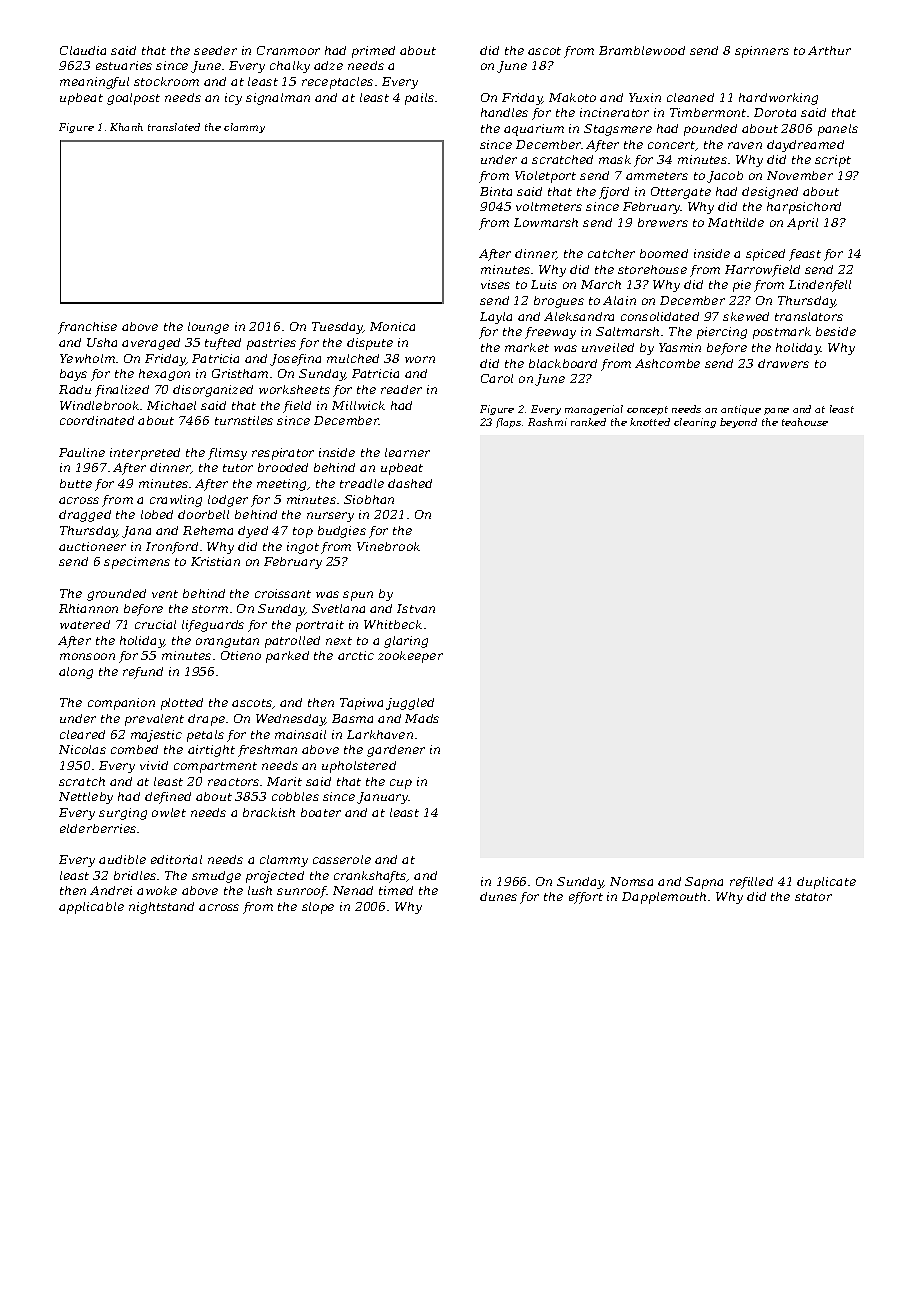 This document has width=924, height=1308. What do you see at coordinates (240, 373) in the document?
I see `Gristham` at bounding box center [240, 373].
